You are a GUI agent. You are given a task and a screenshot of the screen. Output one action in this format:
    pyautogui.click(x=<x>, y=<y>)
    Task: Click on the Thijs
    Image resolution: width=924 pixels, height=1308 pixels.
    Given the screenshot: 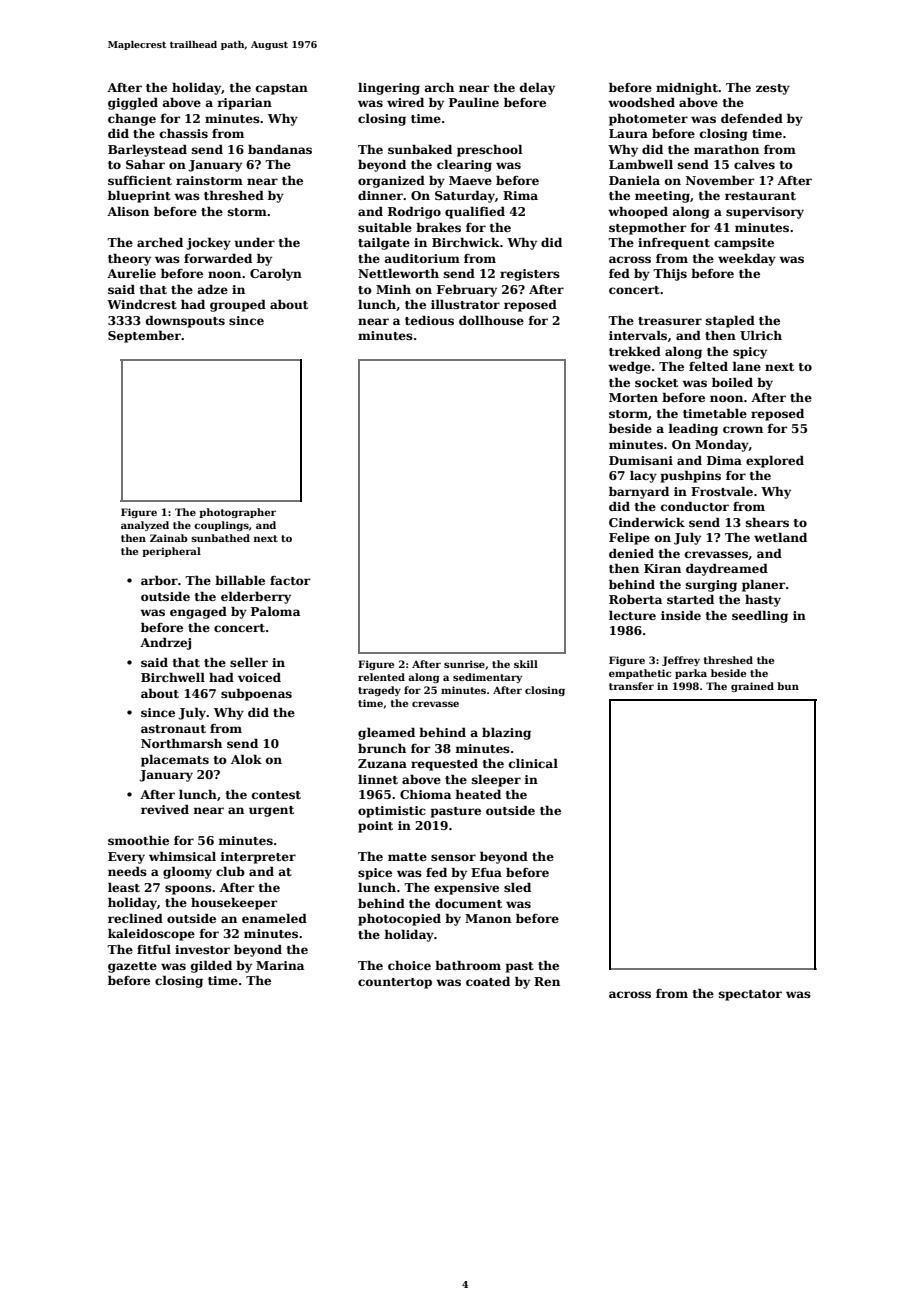 What is the action you would take?
    pyautogui.click(x=670, y=274)
